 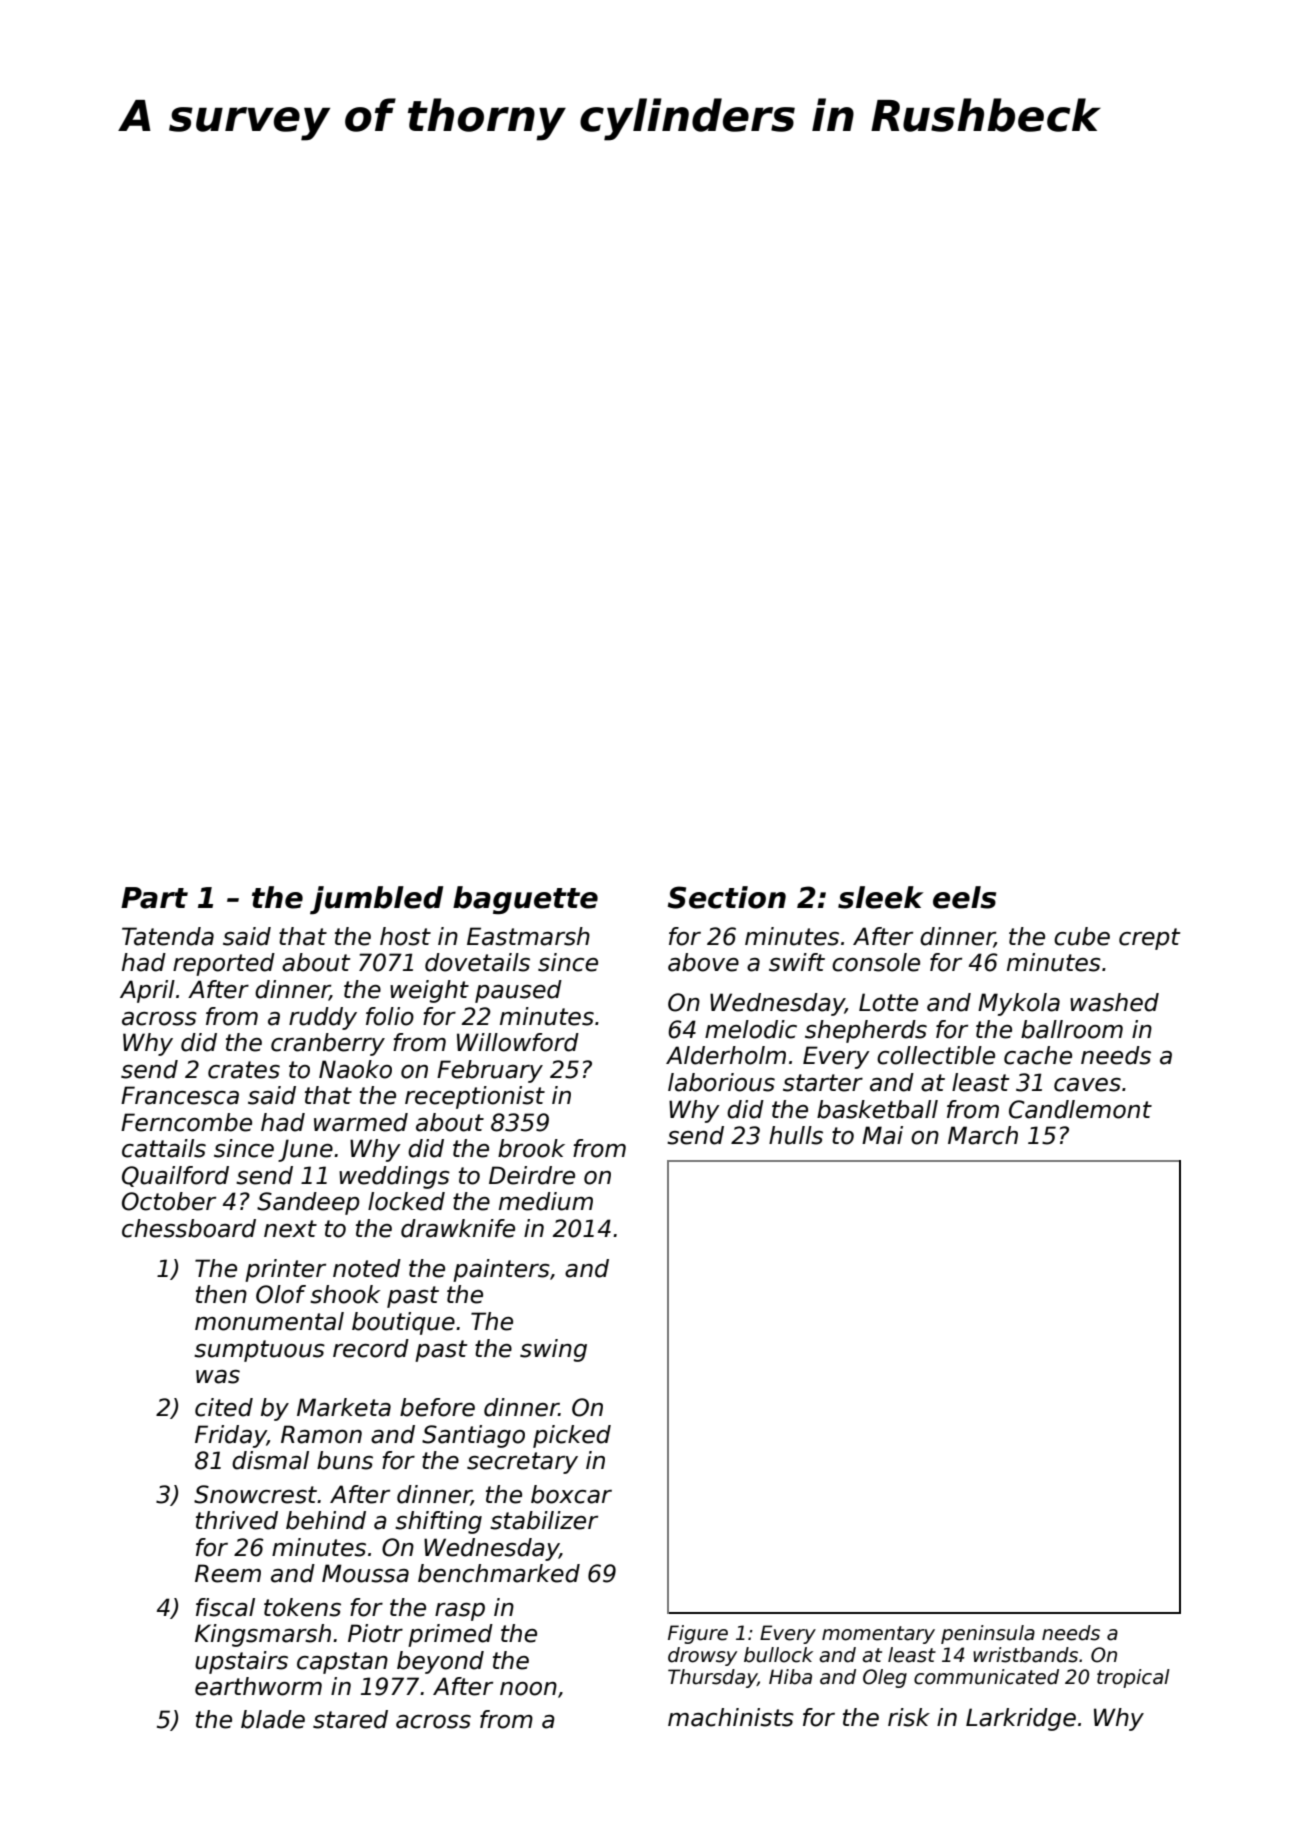 I want to click on picked, so click(x=572, y=1436).
